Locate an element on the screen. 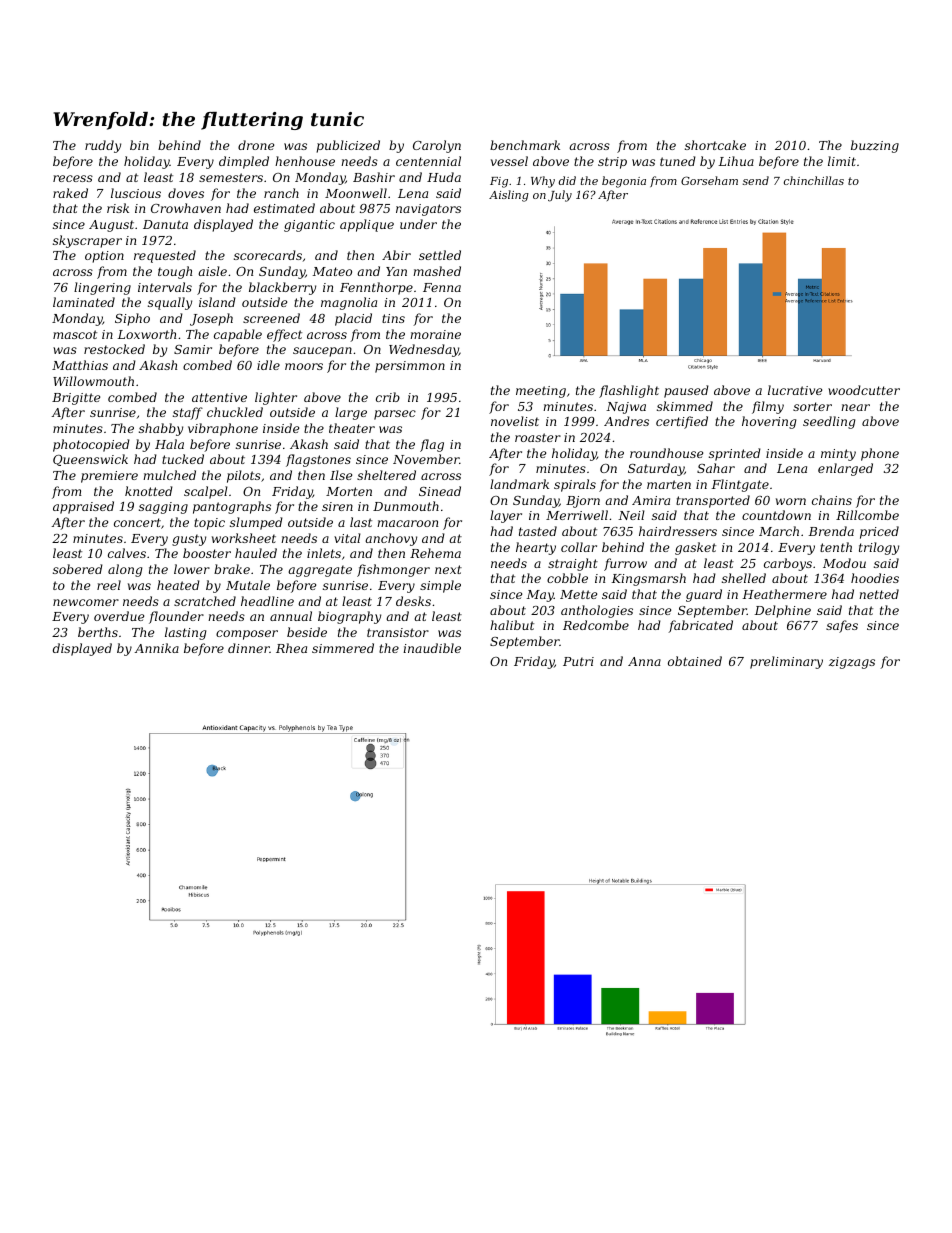 The image size is (952, 1233). safes is located at coordinates (842, 626).
